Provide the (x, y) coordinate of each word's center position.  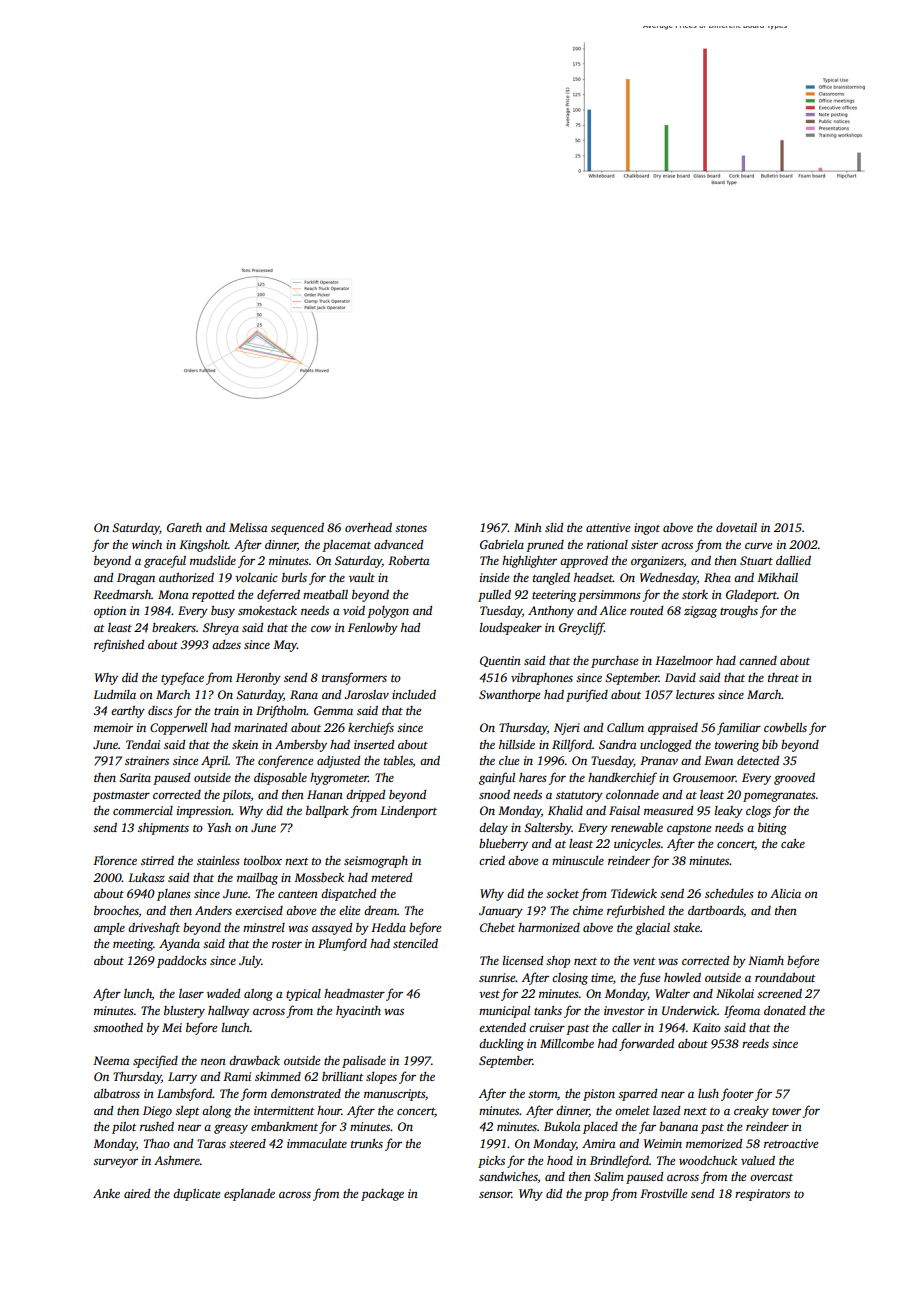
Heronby (258, 679)
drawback (254, 1060)
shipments (163, 829)
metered (391, 877)
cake (793, 843)
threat (783, 677)
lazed (666, 1110)
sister (644, 544)
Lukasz (146, 877)
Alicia (785, 893)
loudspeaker (511, 629)
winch (147, 544)
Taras (211, 1143)
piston (599, 1095)
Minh (528, 527)
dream (380, 910)
